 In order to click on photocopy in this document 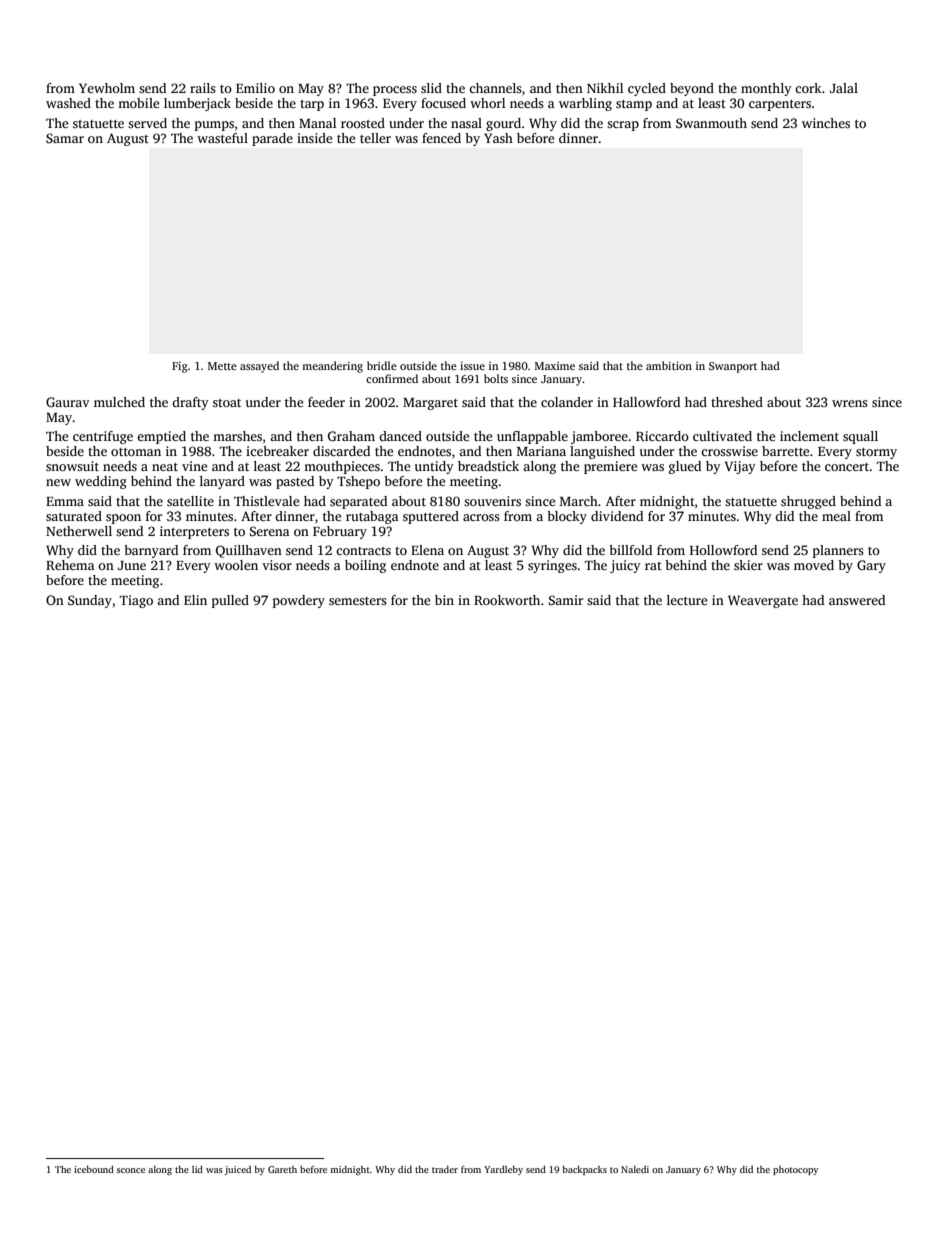, I will do `click(795, 1170)`.
